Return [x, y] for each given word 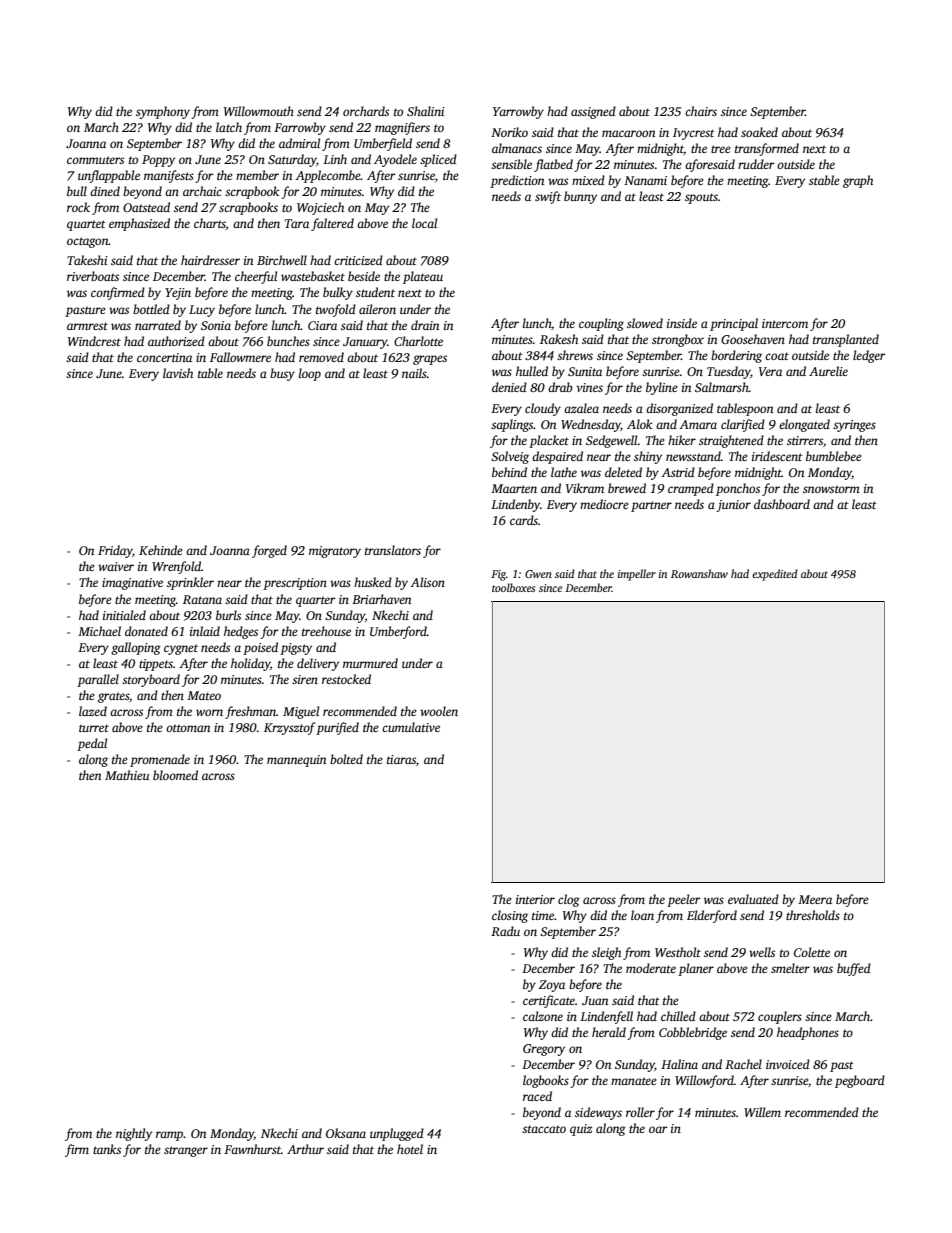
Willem [762, 1112]
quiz [581, 1130]
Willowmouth [259, 111]
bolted [346, 759]
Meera [815, 899]
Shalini [426, 111]
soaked [759, 132]
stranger [186, 1151]
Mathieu [127, 775]
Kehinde [161, 550]
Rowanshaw [699, 573]
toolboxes [513, 587]
